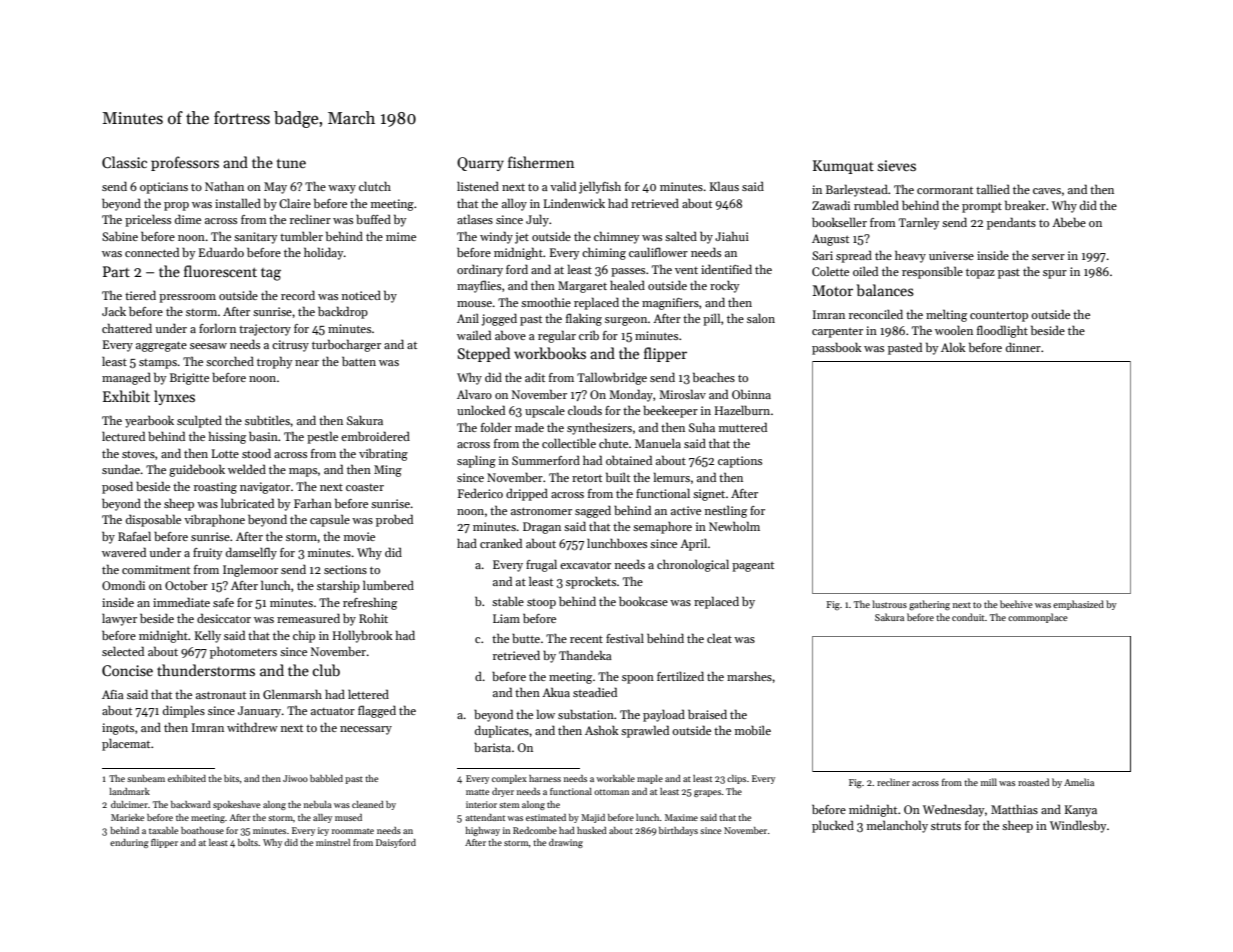 Image resolution: width=1233 pixels, height=952 pixels. What do you see at coordinates (291, 163) in the page?
I see `tune` at bounding box center [291, 163].
